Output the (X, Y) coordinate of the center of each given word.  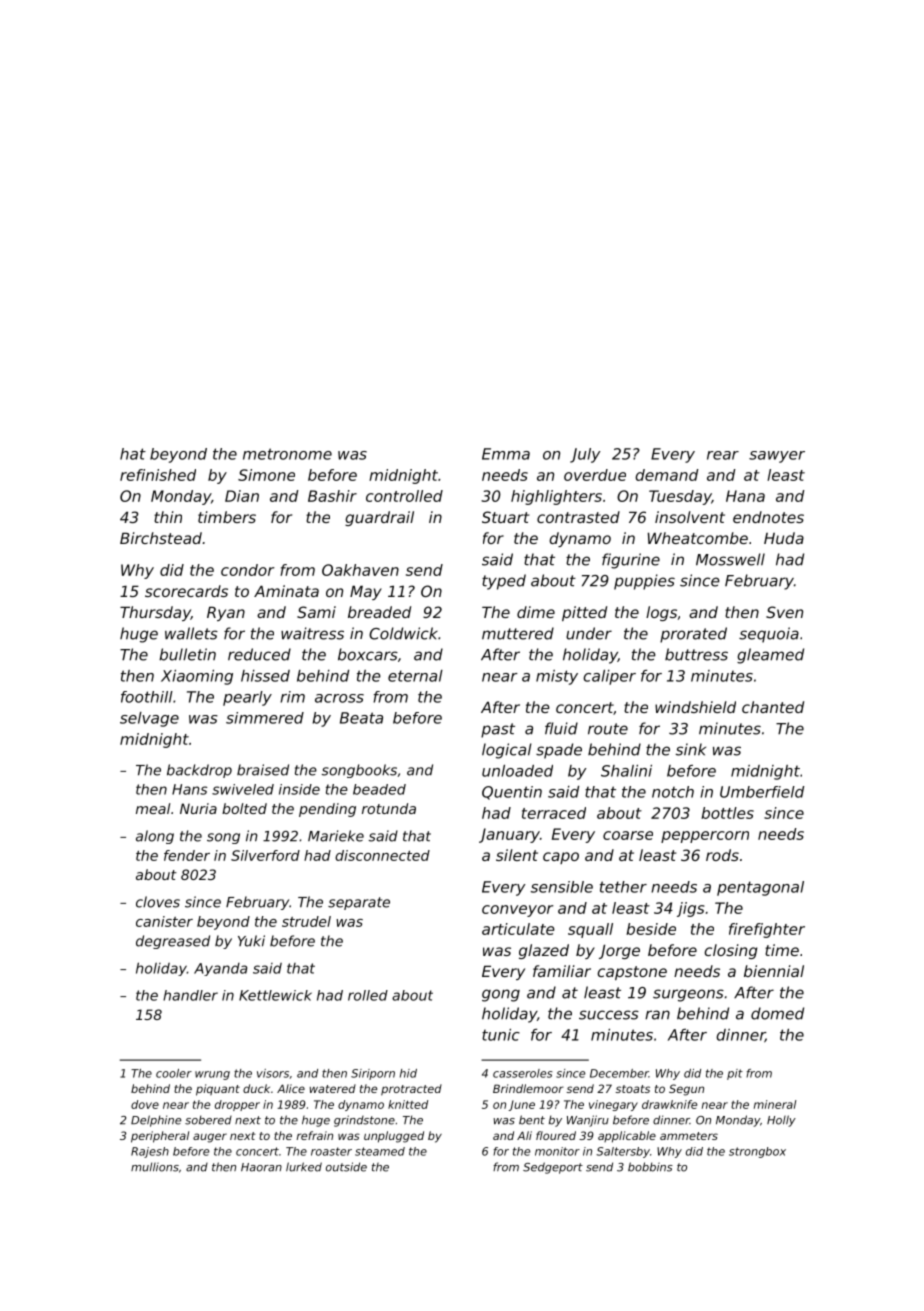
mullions (155, 1167)
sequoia (769, 635)
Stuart (505, 517)
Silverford (265, 855)
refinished (158, 475)
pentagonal (760, 888)
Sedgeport (553, 1168)
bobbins (650, 1167)
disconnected (382, 855)
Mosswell (730, 559)
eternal (415, 676)
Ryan (226, 613)
